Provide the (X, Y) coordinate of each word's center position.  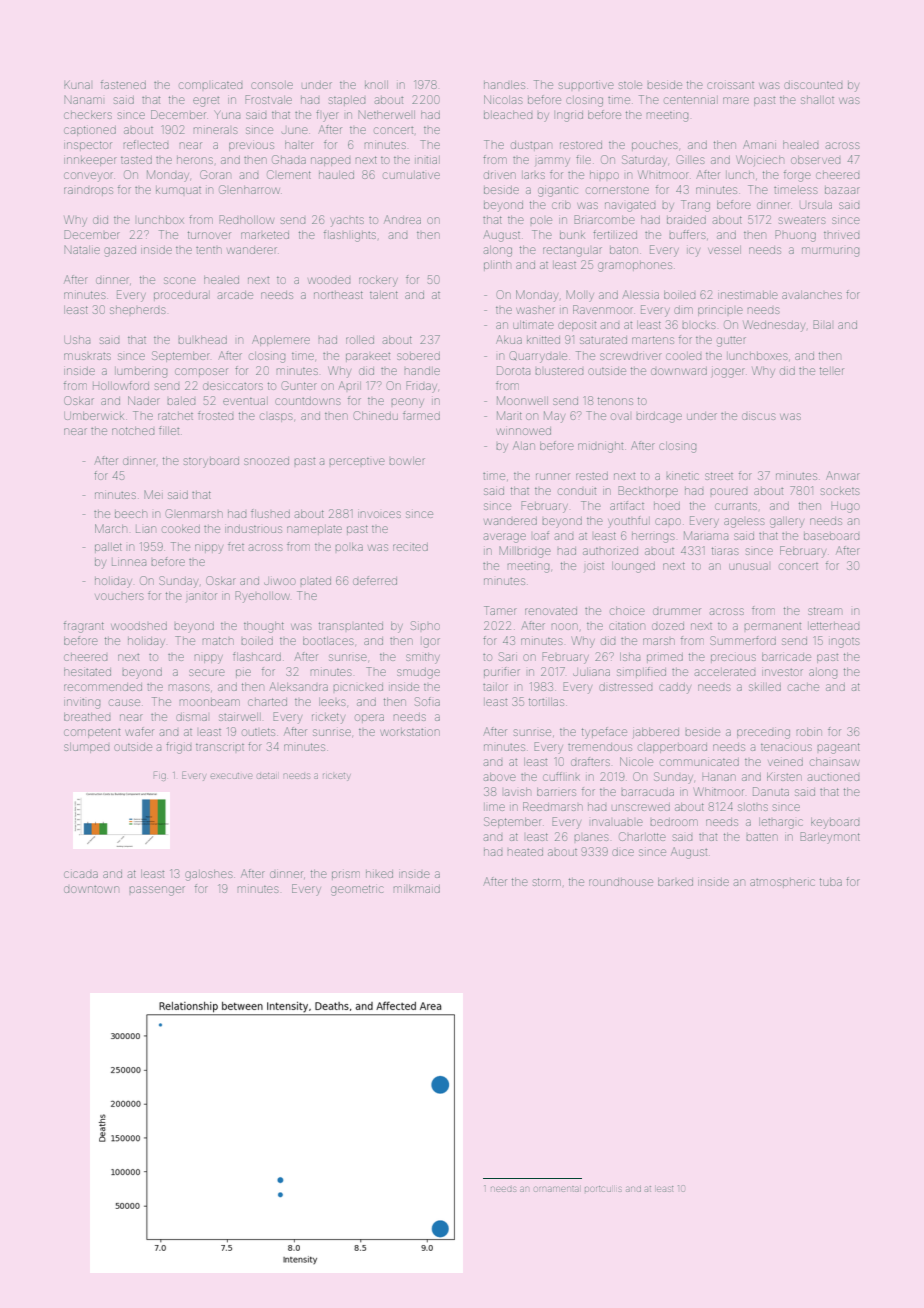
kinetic (683, 476)
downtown (91, 889)
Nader (144, 400)
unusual (748, 566)
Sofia (427, 701)
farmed (421, 415)
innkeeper (90, 161)
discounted (813, 85)
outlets (258, 732)
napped (330, 161)
